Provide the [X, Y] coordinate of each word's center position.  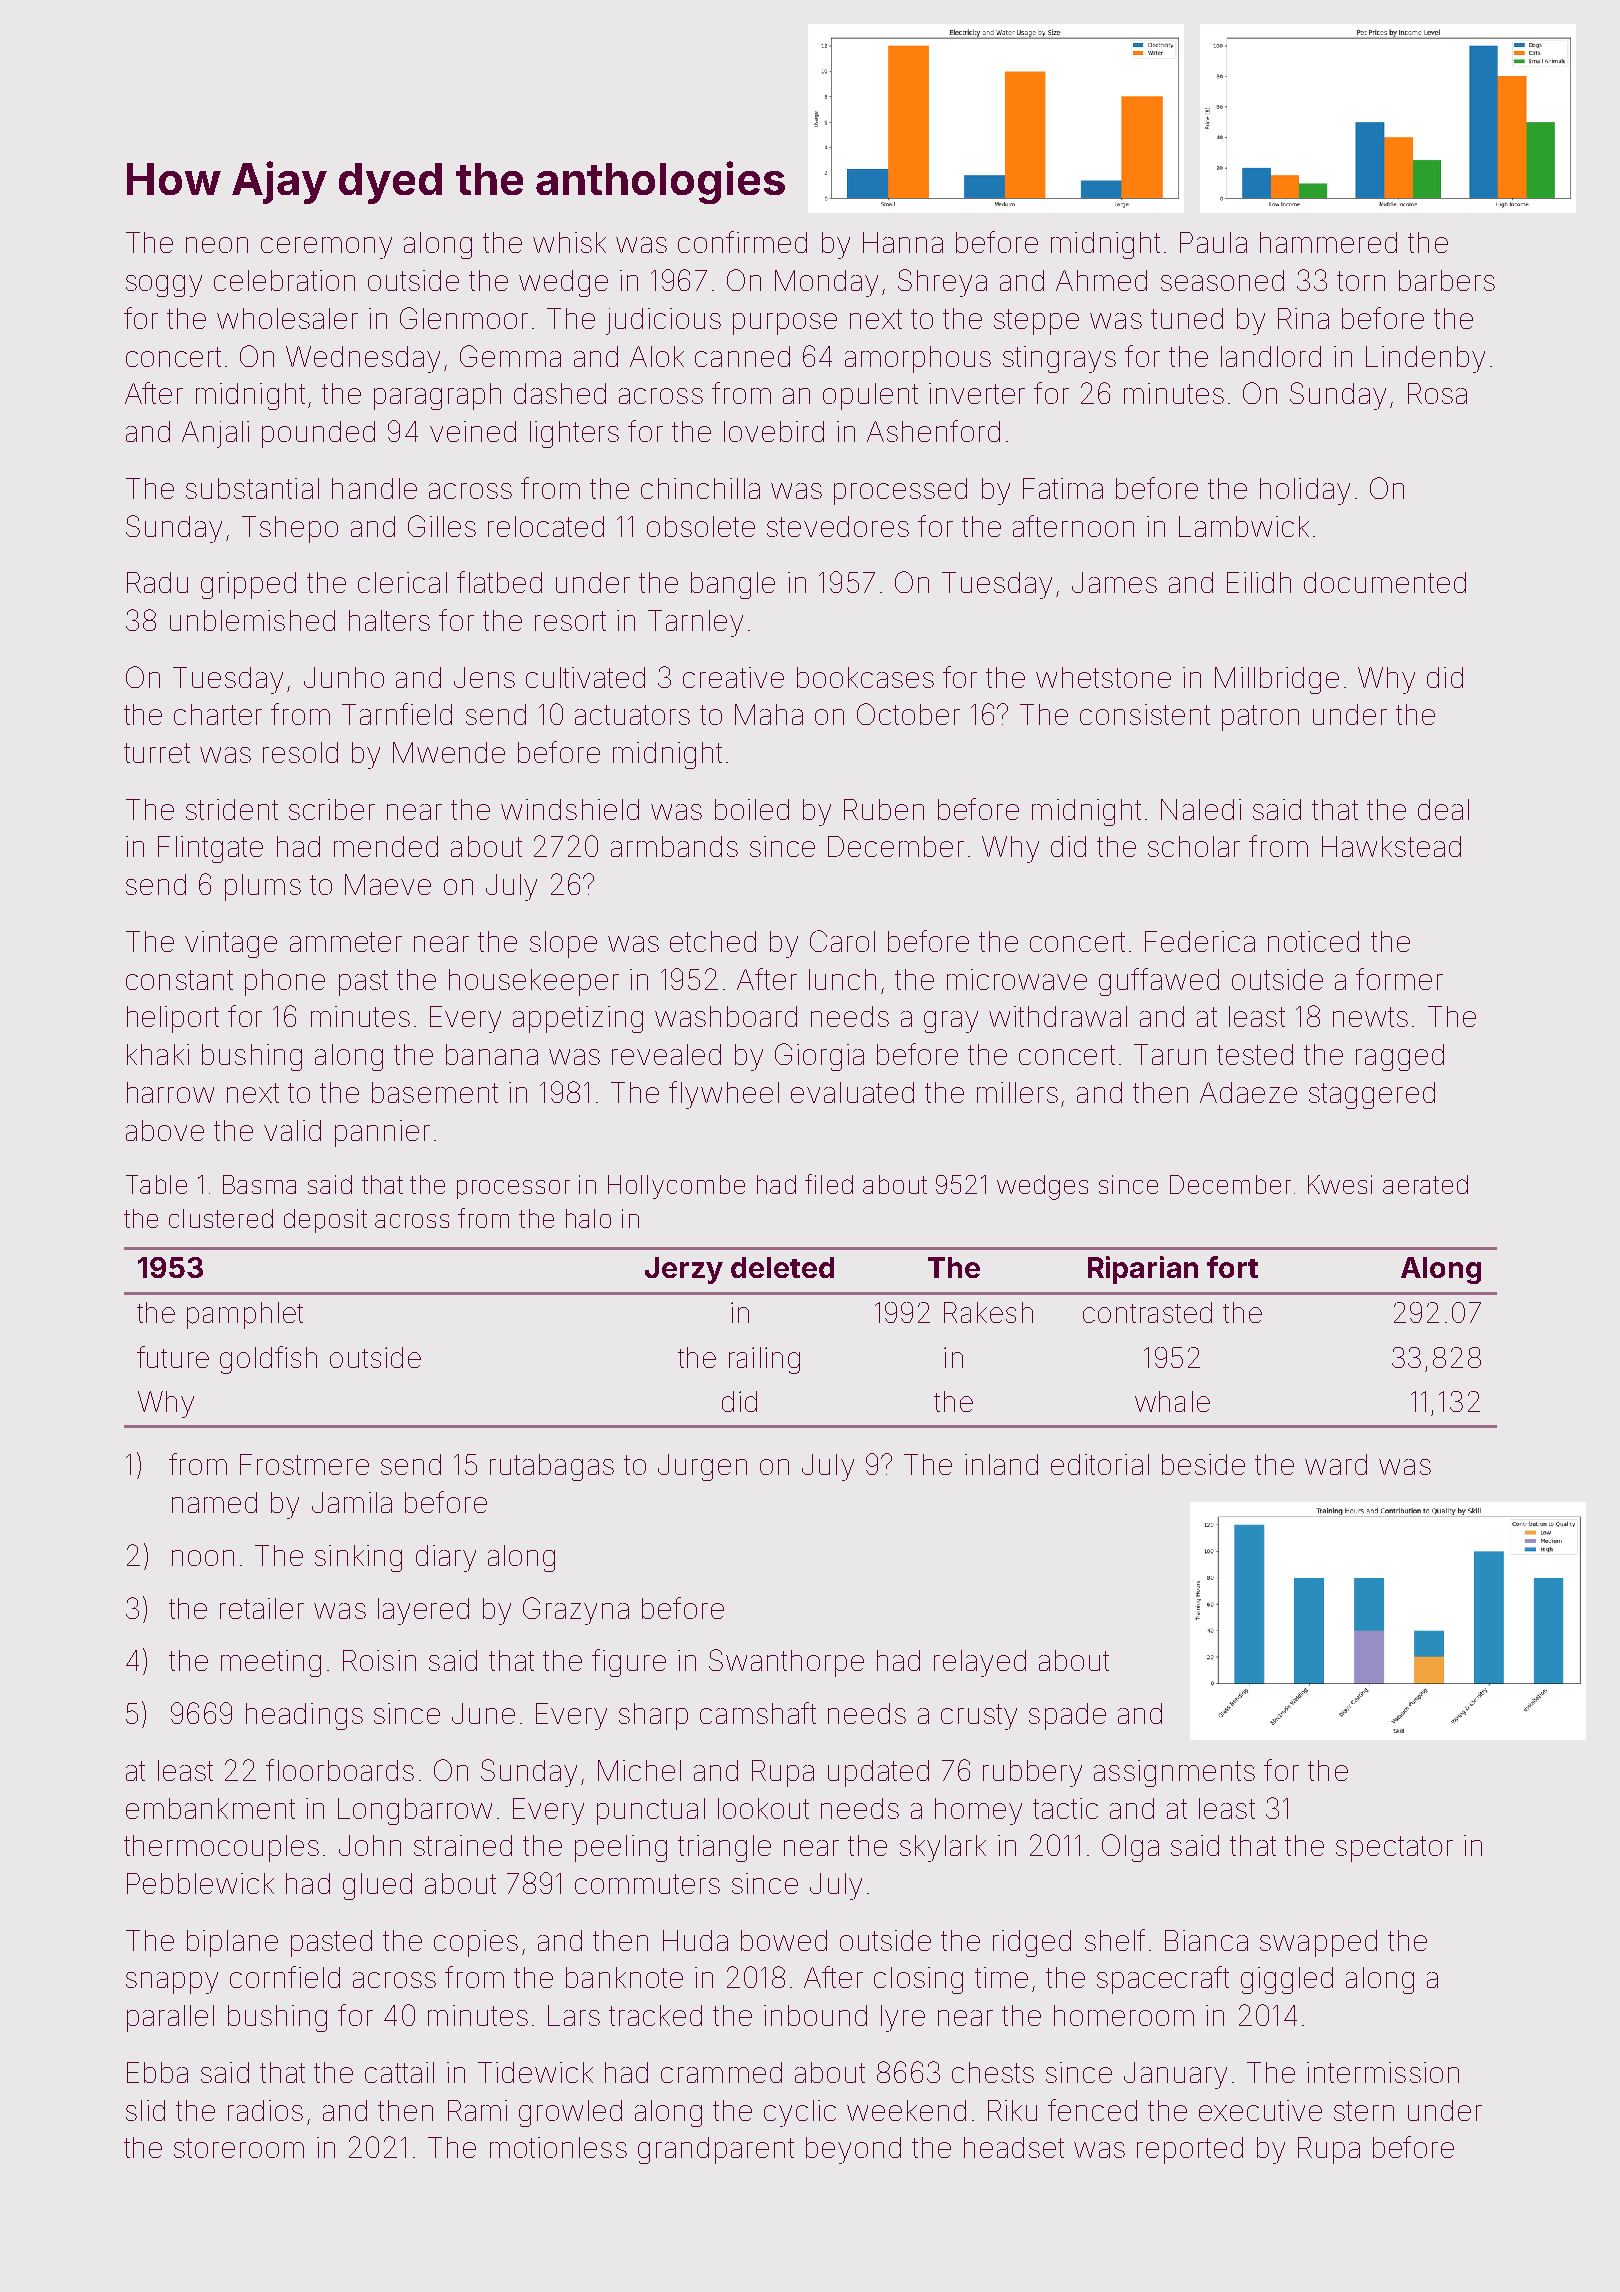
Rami [477, 2110]
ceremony [326, 248]
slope [563, 944]
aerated [1425, 1184]
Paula [1213, 242]
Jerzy [684, 1270]
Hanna [903, 242]
